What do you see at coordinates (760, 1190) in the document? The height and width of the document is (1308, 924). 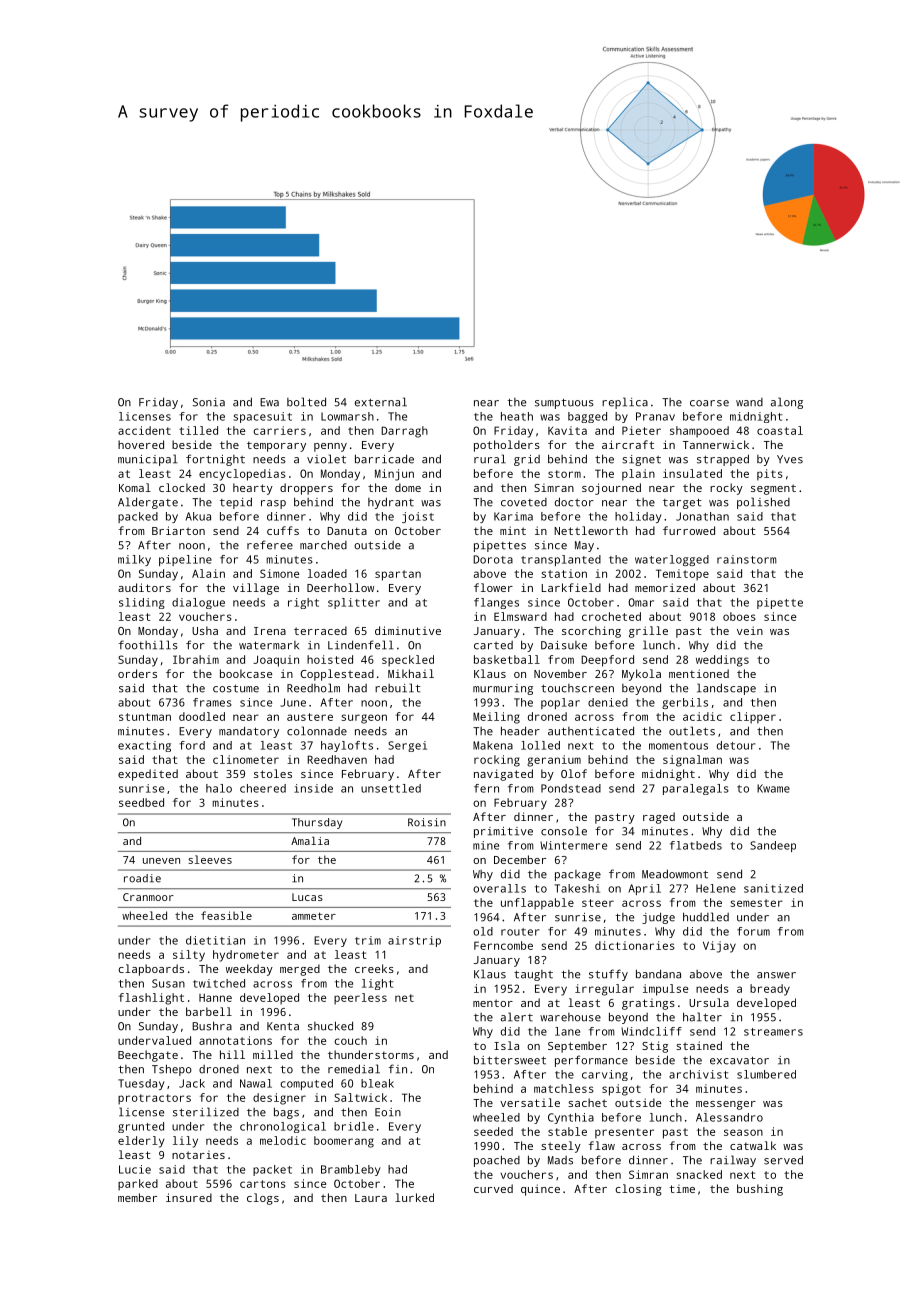 I see `bushing` at bounding box center [760, 1190].
